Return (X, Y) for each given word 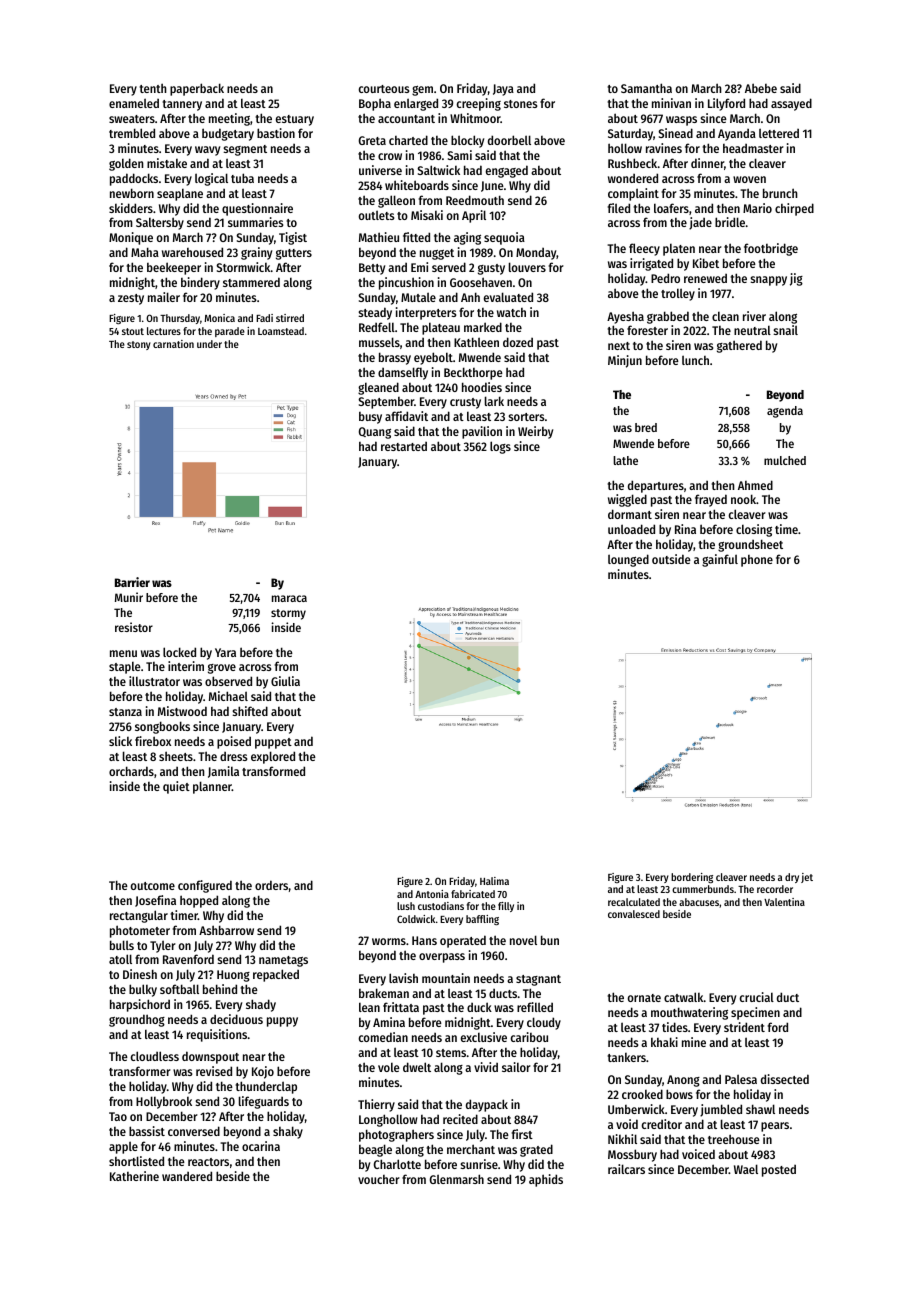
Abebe (761, 88)
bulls (122, 945)
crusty (465, 403)
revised (214, 1071)
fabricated (473, 894)
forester (647, 330)
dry (792, 878)
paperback (197, 89)
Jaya (503, 90)
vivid (486, 1067)
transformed (273, 771)
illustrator (154, 681)
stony (139, 345)
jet (807, 878)
